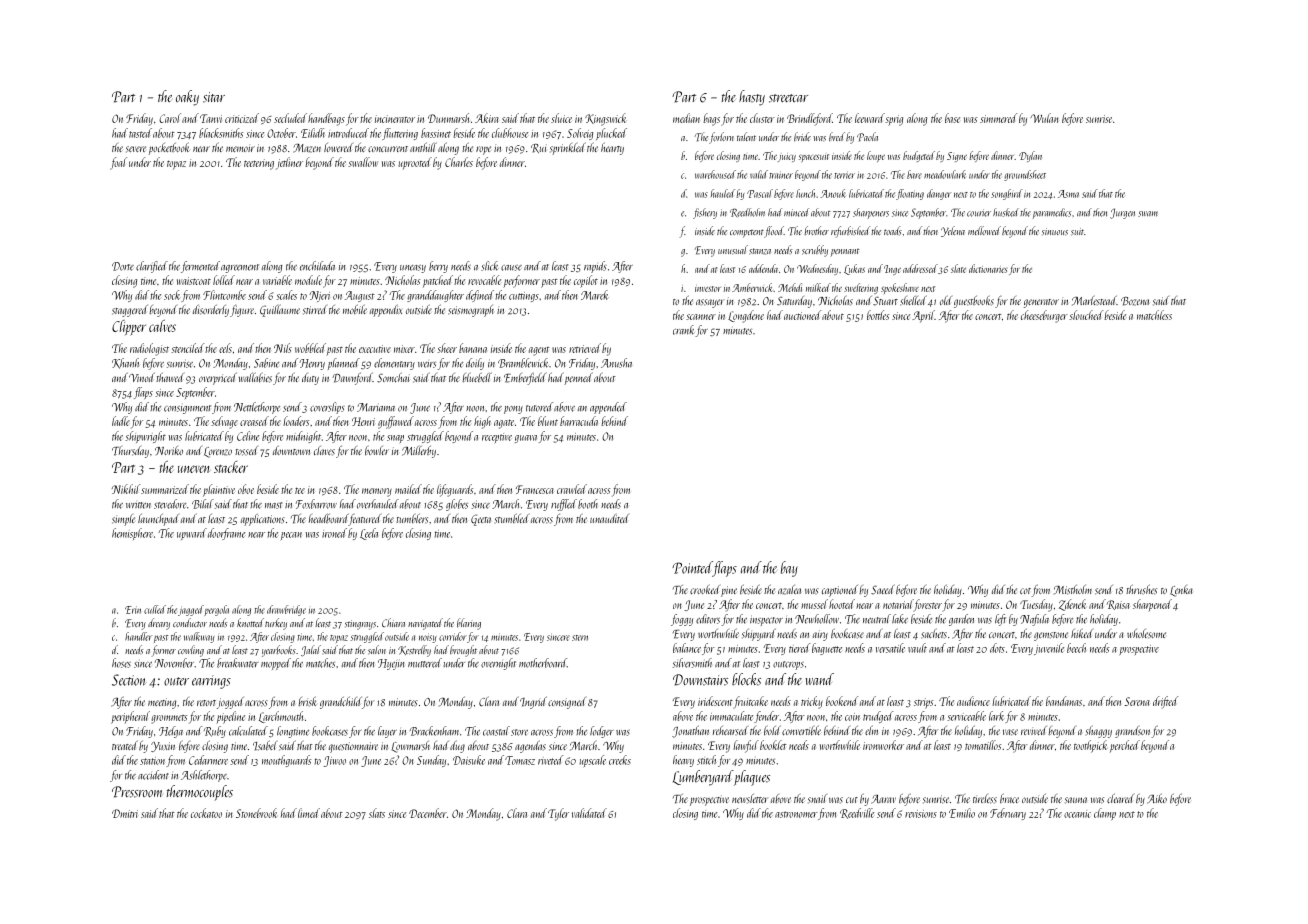 This page has width=1308, height=924. I want to click on barracuda, so click(579, 421).
